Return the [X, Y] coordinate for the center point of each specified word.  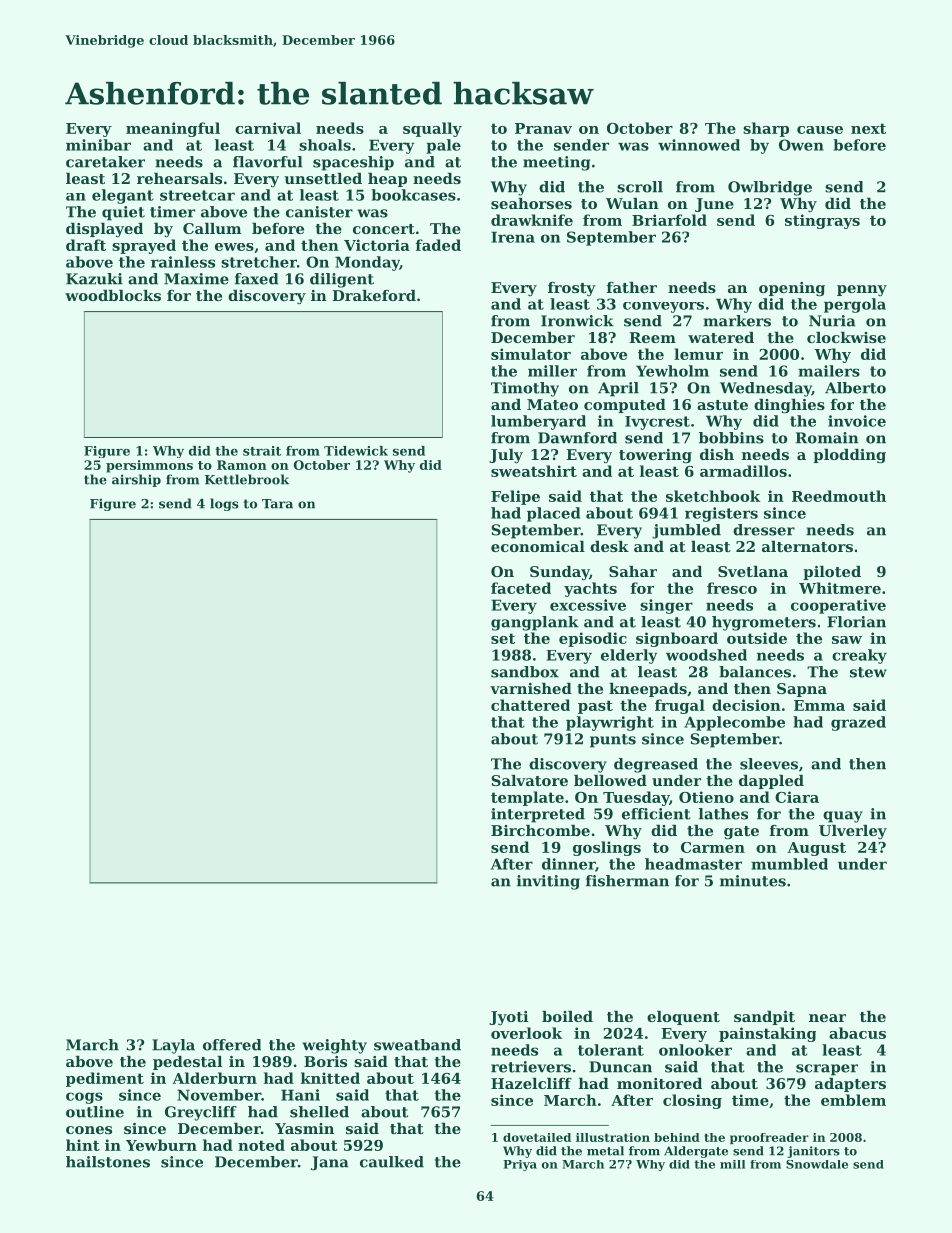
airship [136, 480]
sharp [766, 129]
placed [553, 514]
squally [432, 129]
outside [757, 638]
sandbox [525, 672]
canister [319, 212]
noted [261, 1145]
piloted [832, 573]
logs [224, 504]
